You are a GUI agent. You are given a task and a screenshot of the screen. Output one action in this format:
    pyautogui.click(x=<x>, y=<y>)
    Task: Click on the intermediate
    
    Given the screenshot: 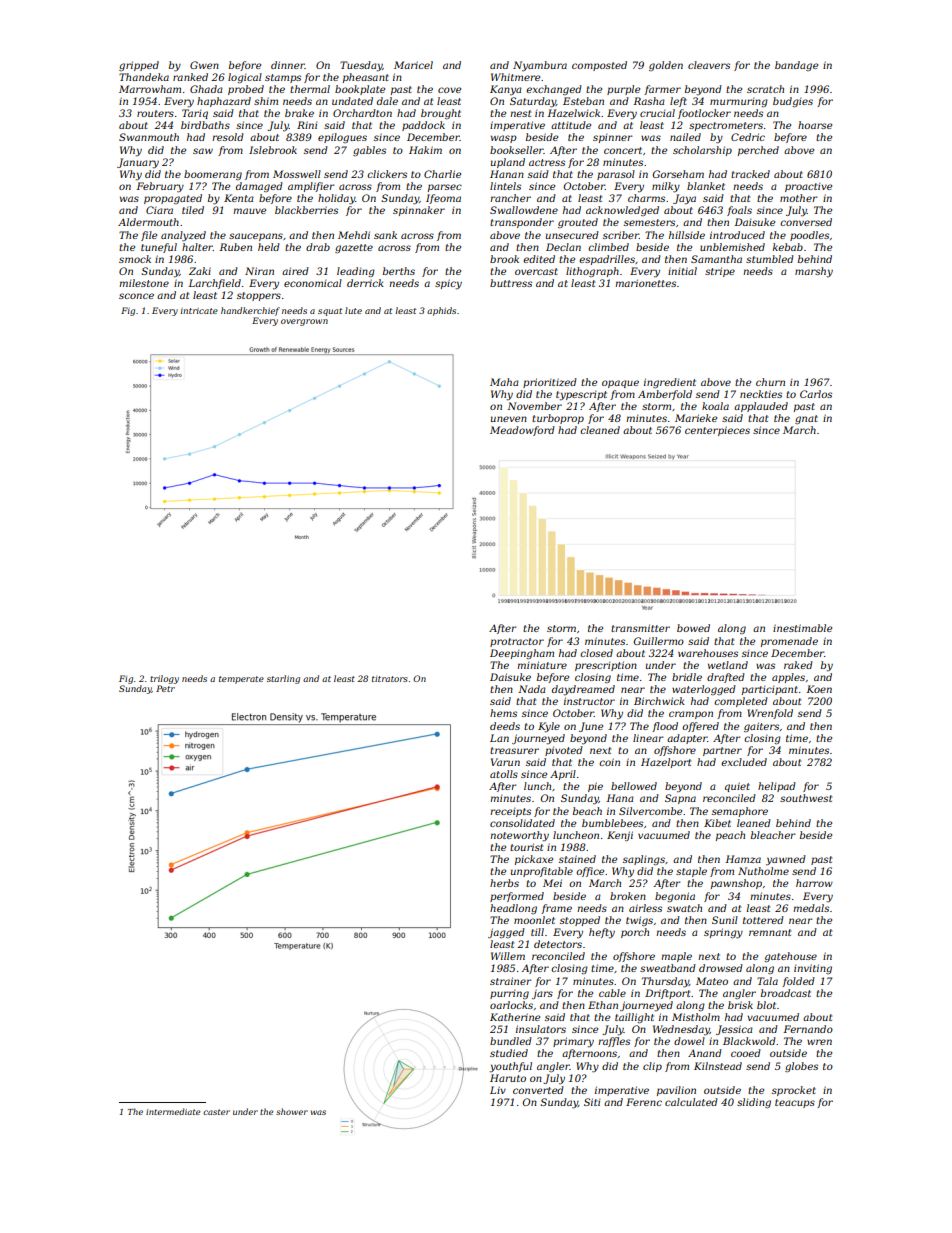 What is the action you would take?
    pyautogui.click(x=173, y=1111)
